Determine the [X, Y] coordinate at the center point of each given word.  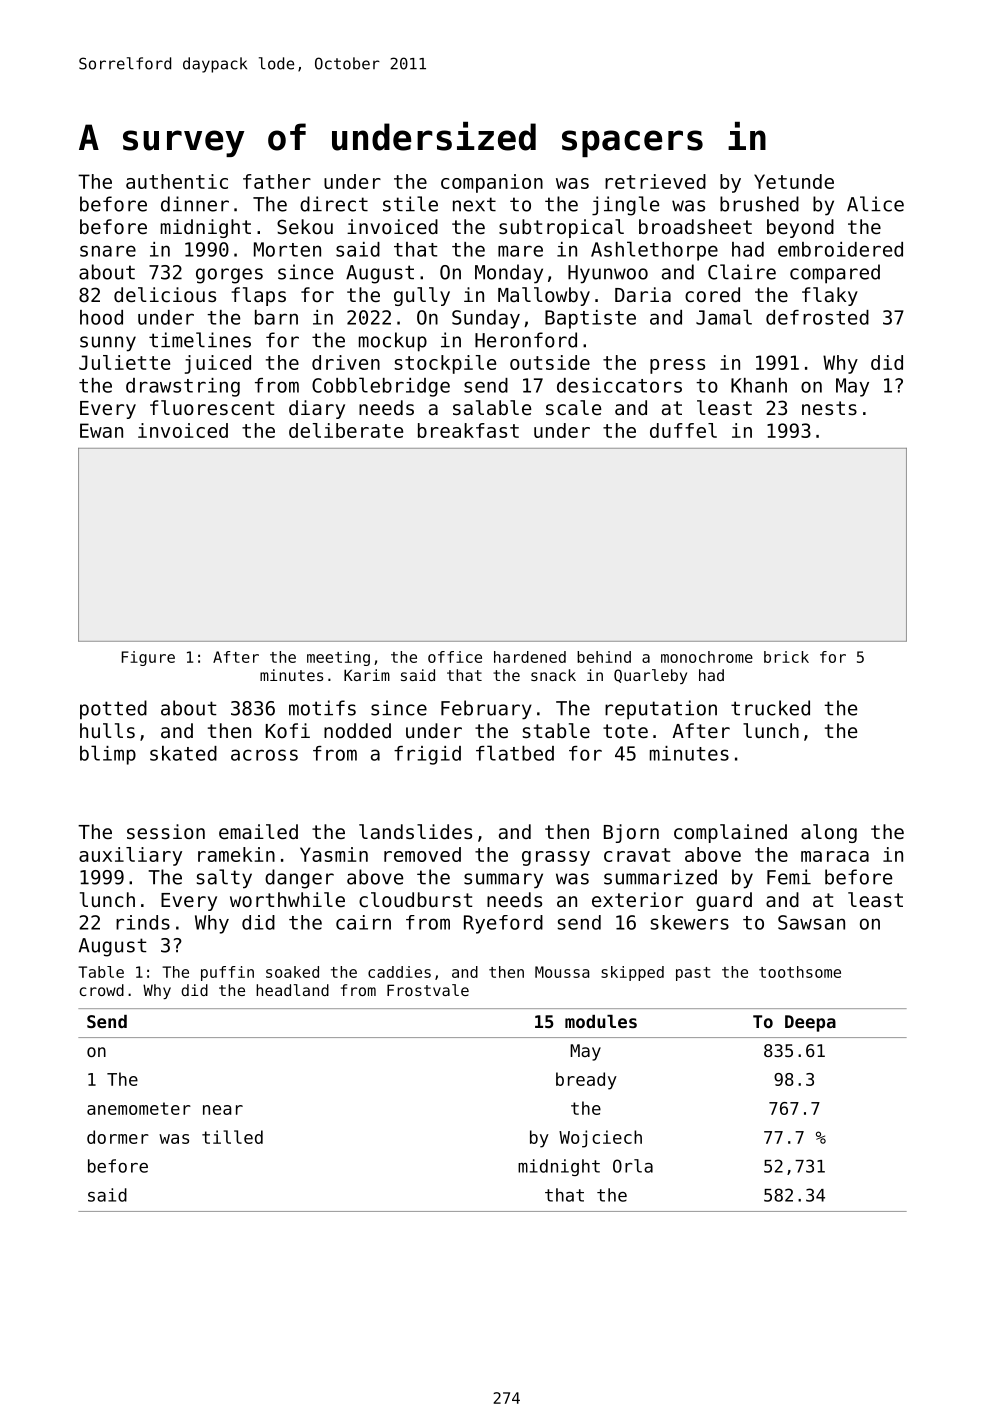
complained [730, 833]
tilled [232, 1137]
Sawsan [811, 922]
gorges [229, 276]
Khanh [759, 385]
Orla [633, 1166]
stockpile [445, 364]
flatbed [515, 753]
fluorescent [212, 408]
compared [835, 274]
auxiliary [130, 856]
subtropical [561, 228]
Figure [148, 658]
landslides [415, 832]
